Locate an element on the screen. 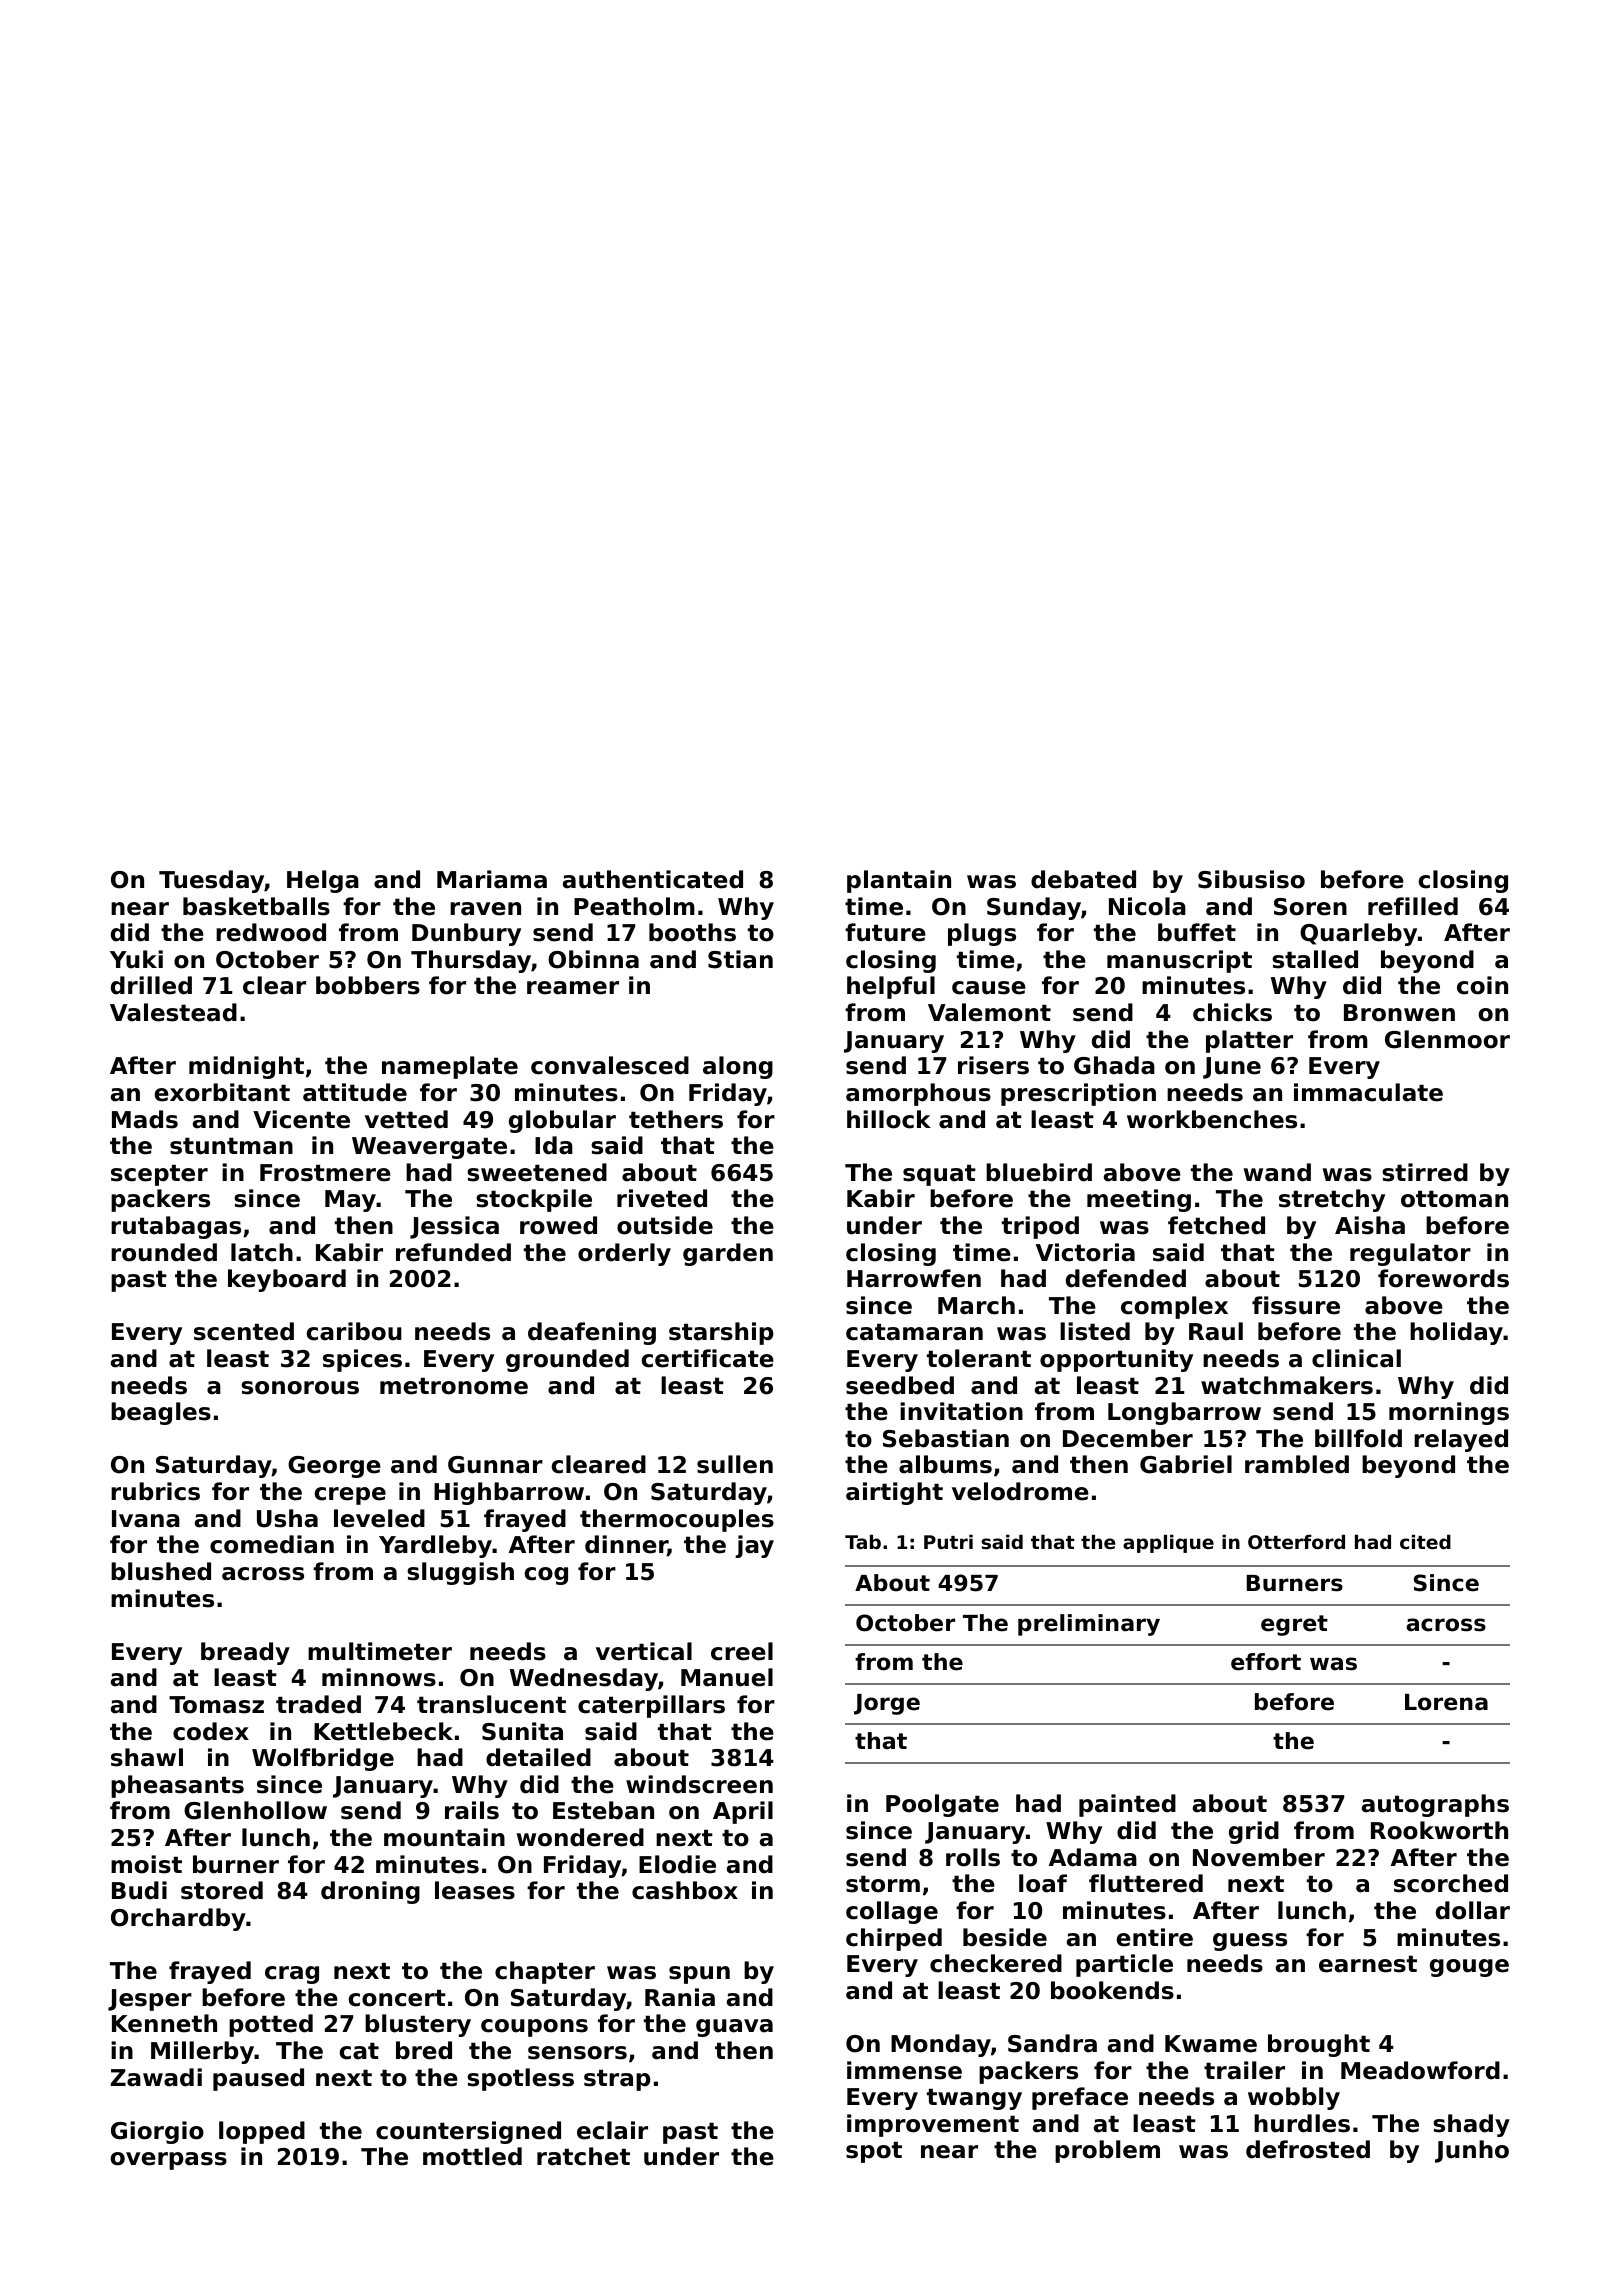 This screenshot has height=2292, width=1620. immense is located at coordinates (904, 2070).
